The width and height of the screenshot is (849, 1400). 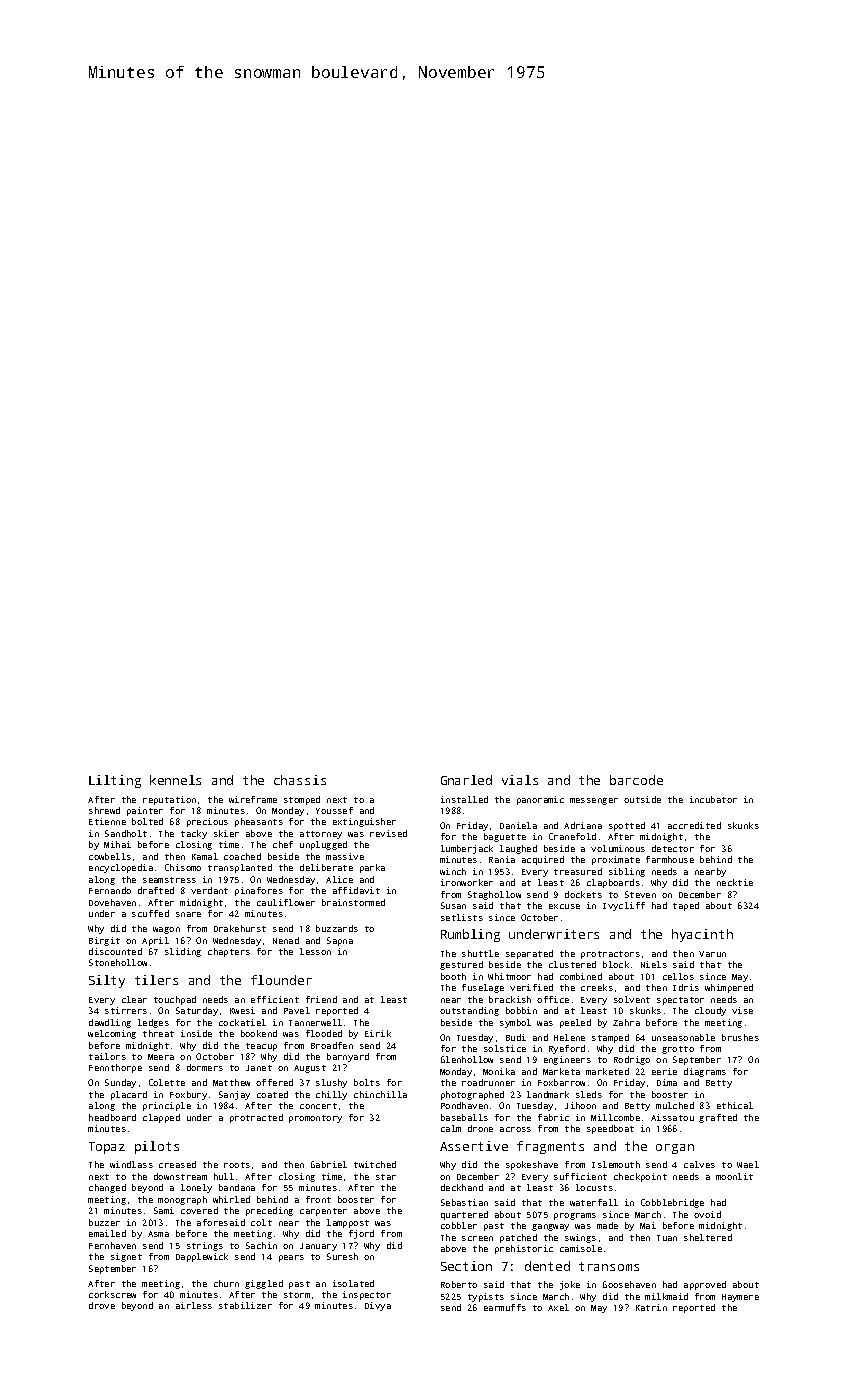 I want to click on earmuffs, so click(x=505, y=1307).
